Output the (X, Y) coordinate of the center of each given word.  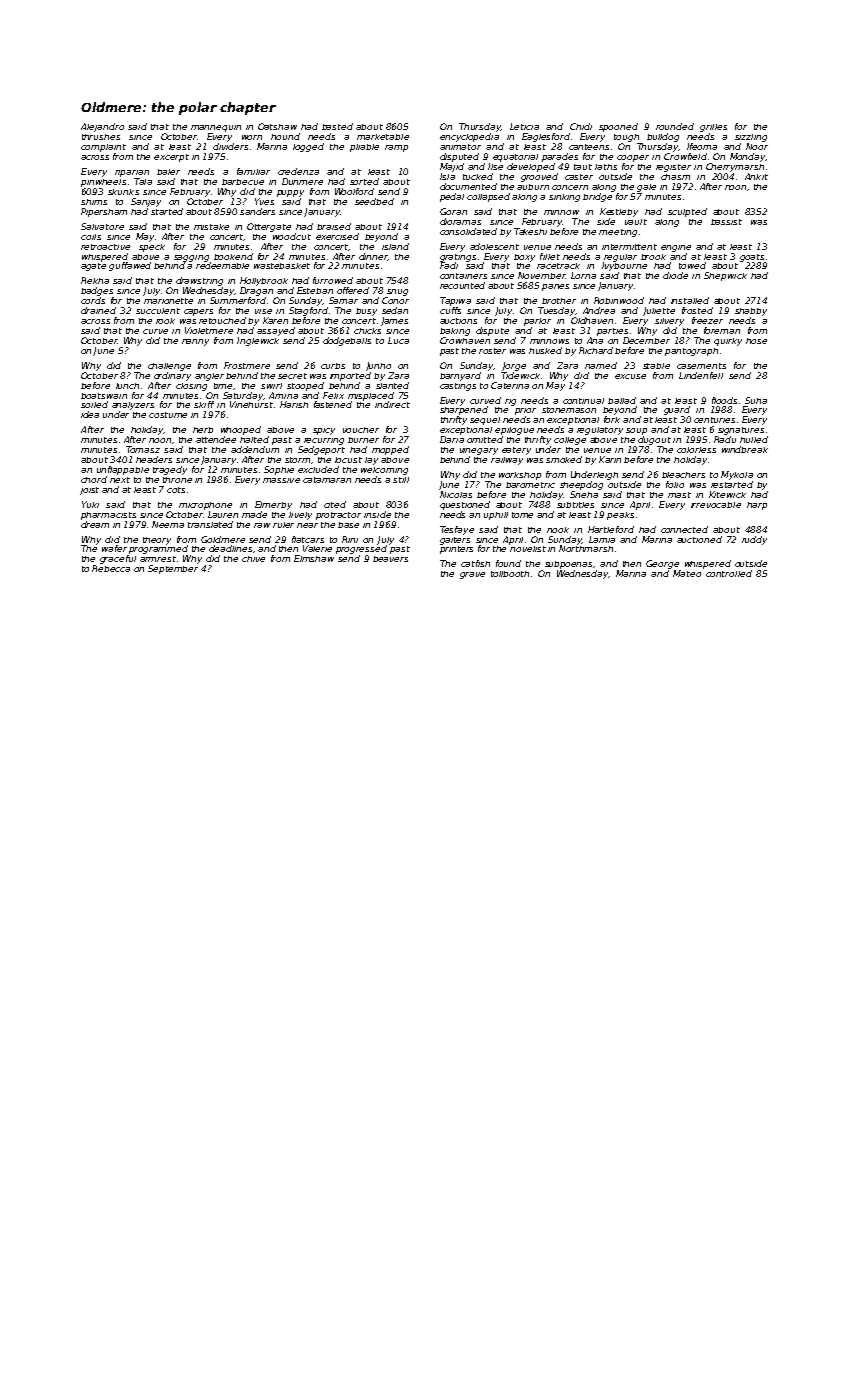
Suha (756, 400)
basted (337, 126)
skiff (204, 404)
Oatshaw (277, 126)
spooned (618, 127)
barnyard (460, 376)
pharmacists (108, 516)
